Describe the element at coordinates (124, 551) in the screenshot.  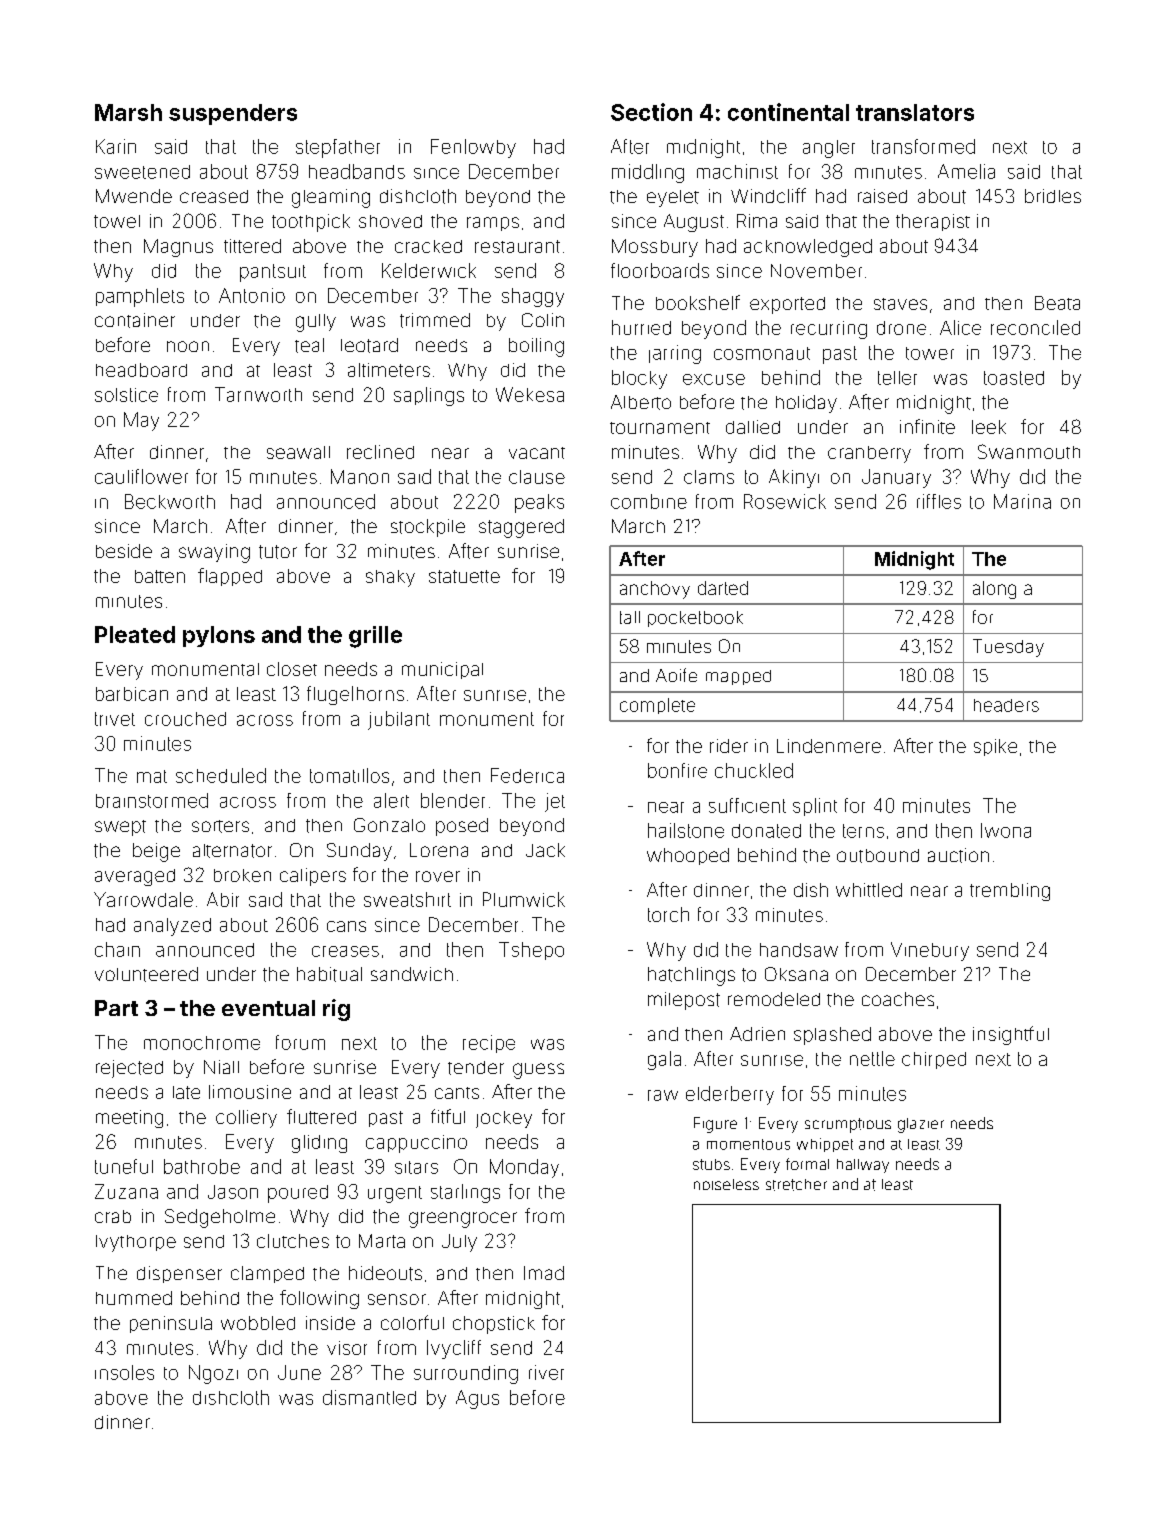
I see `beside` at that location.
